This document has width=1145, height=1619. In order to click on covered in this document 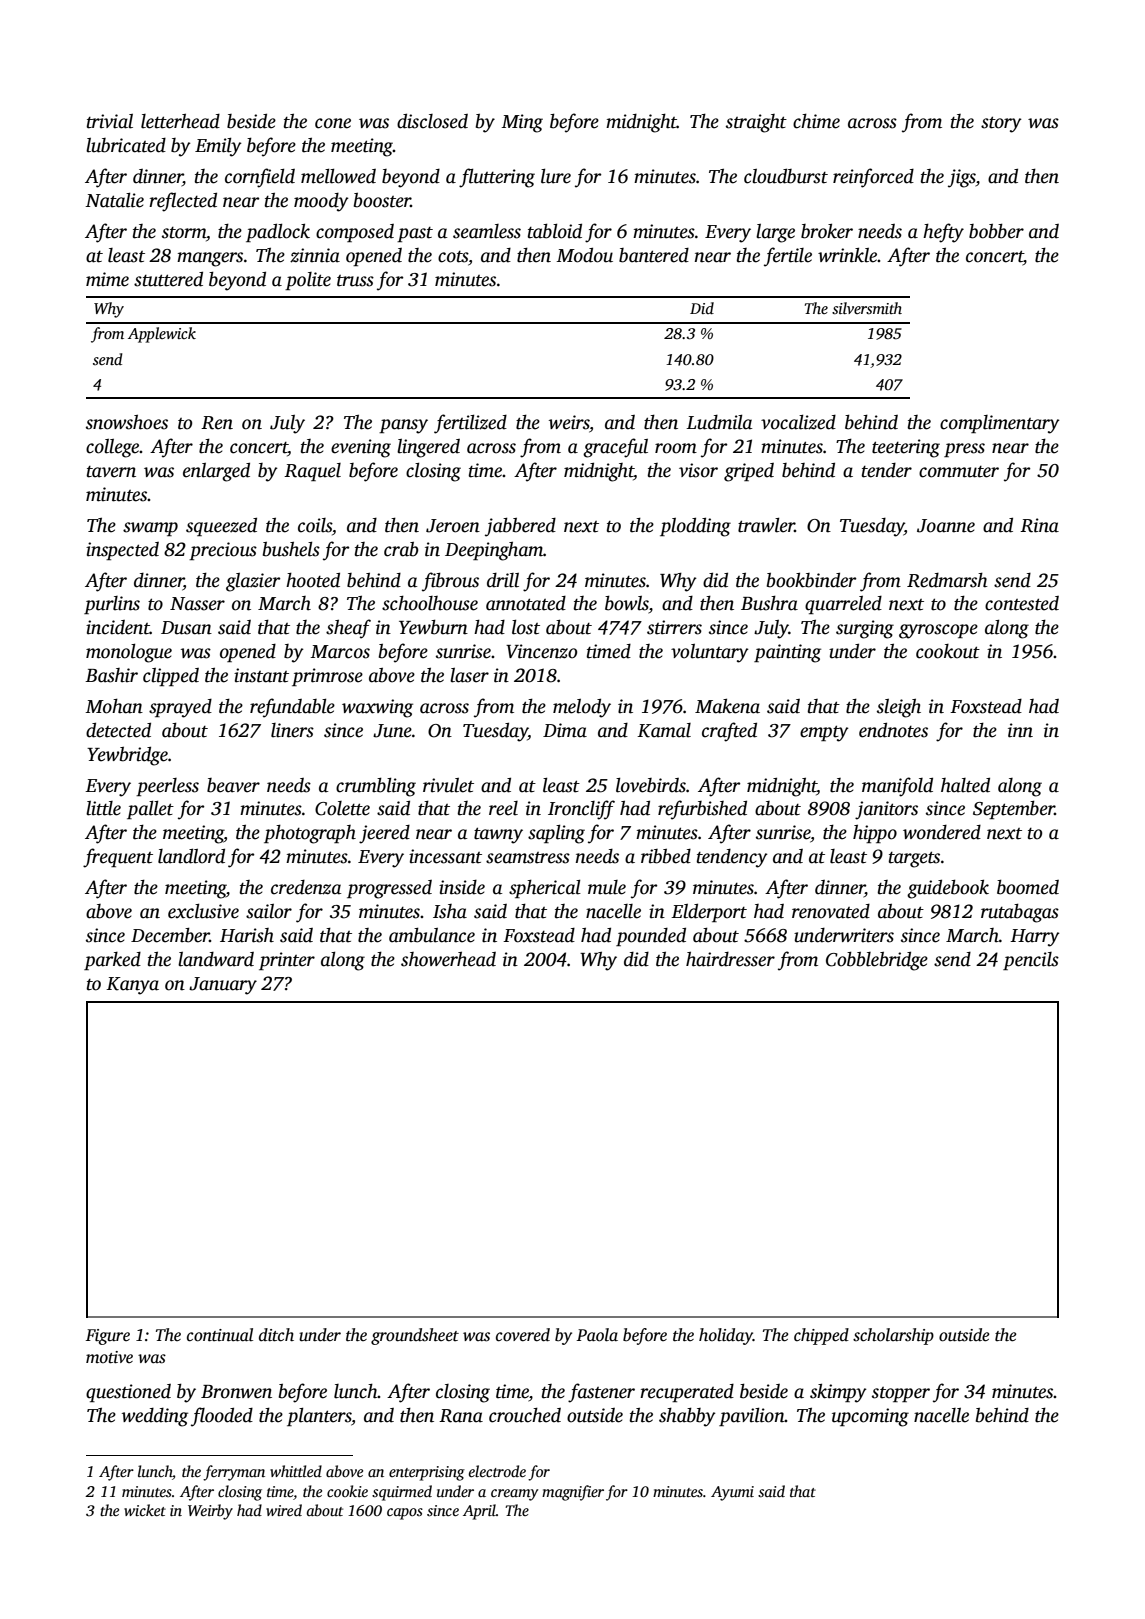, I will do `click(523, 1335)`.
